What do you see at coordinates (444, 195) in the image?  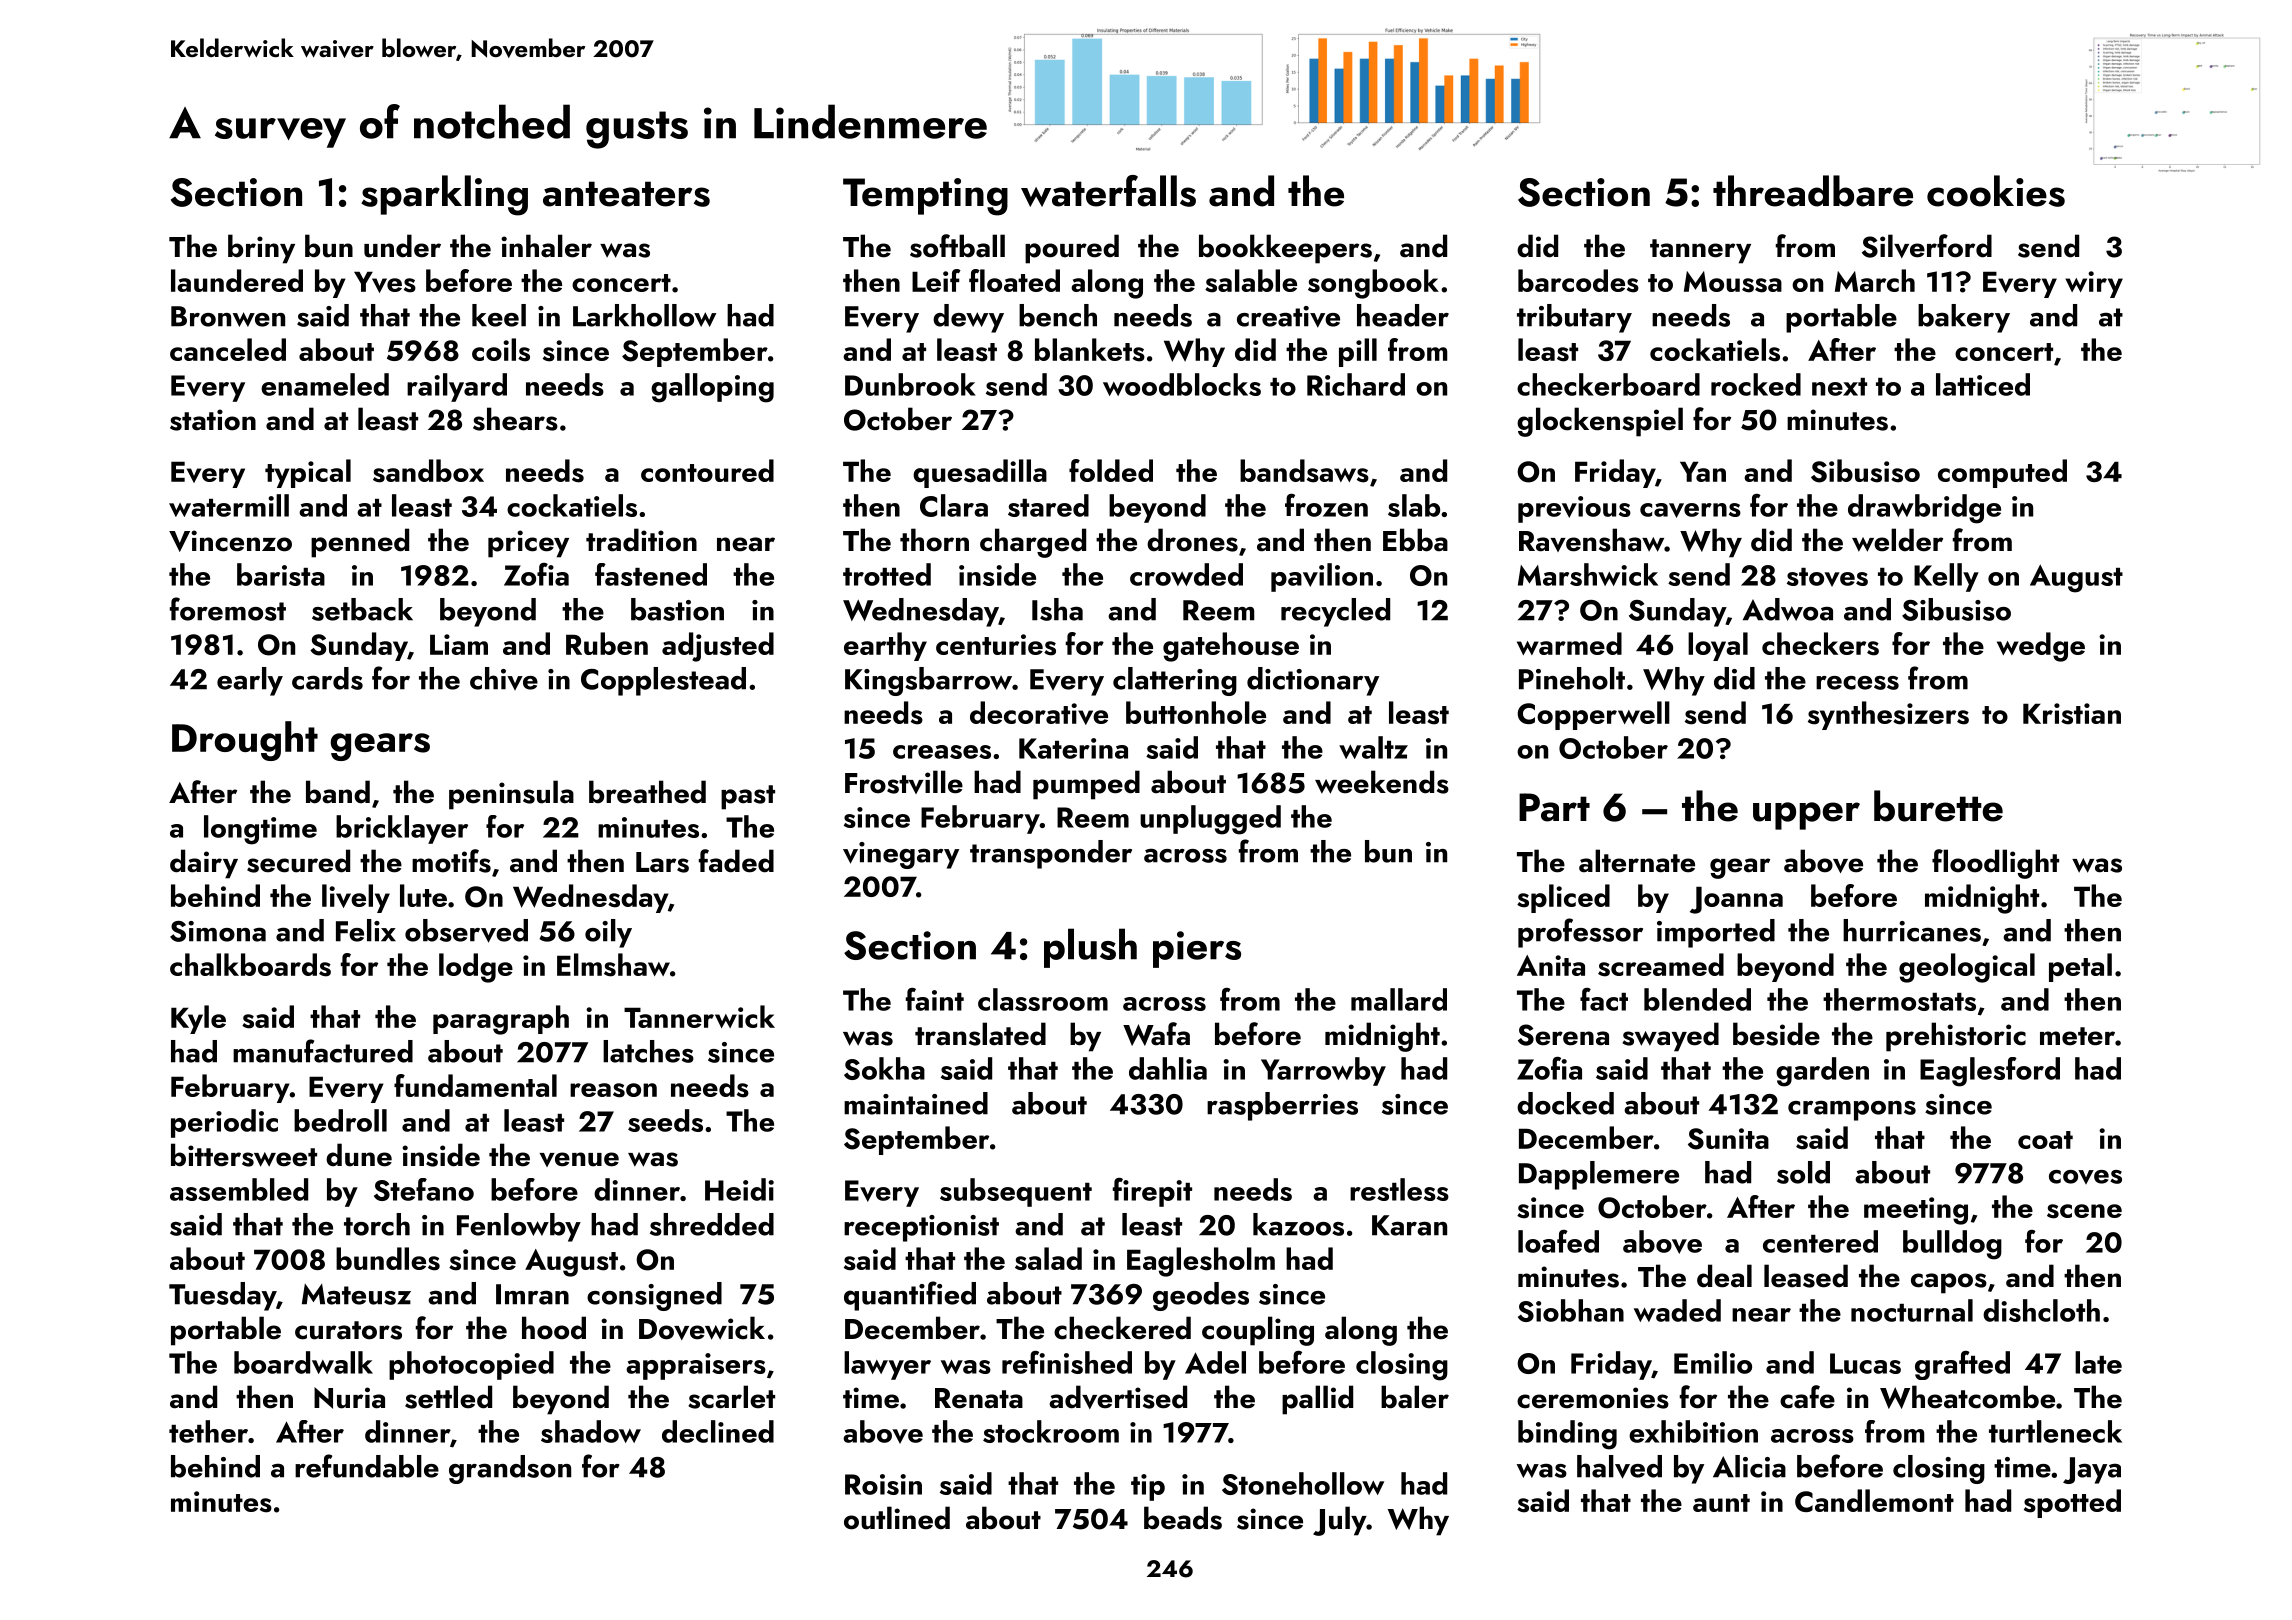 I see `sparkling` at bounding box center [444, 195].
